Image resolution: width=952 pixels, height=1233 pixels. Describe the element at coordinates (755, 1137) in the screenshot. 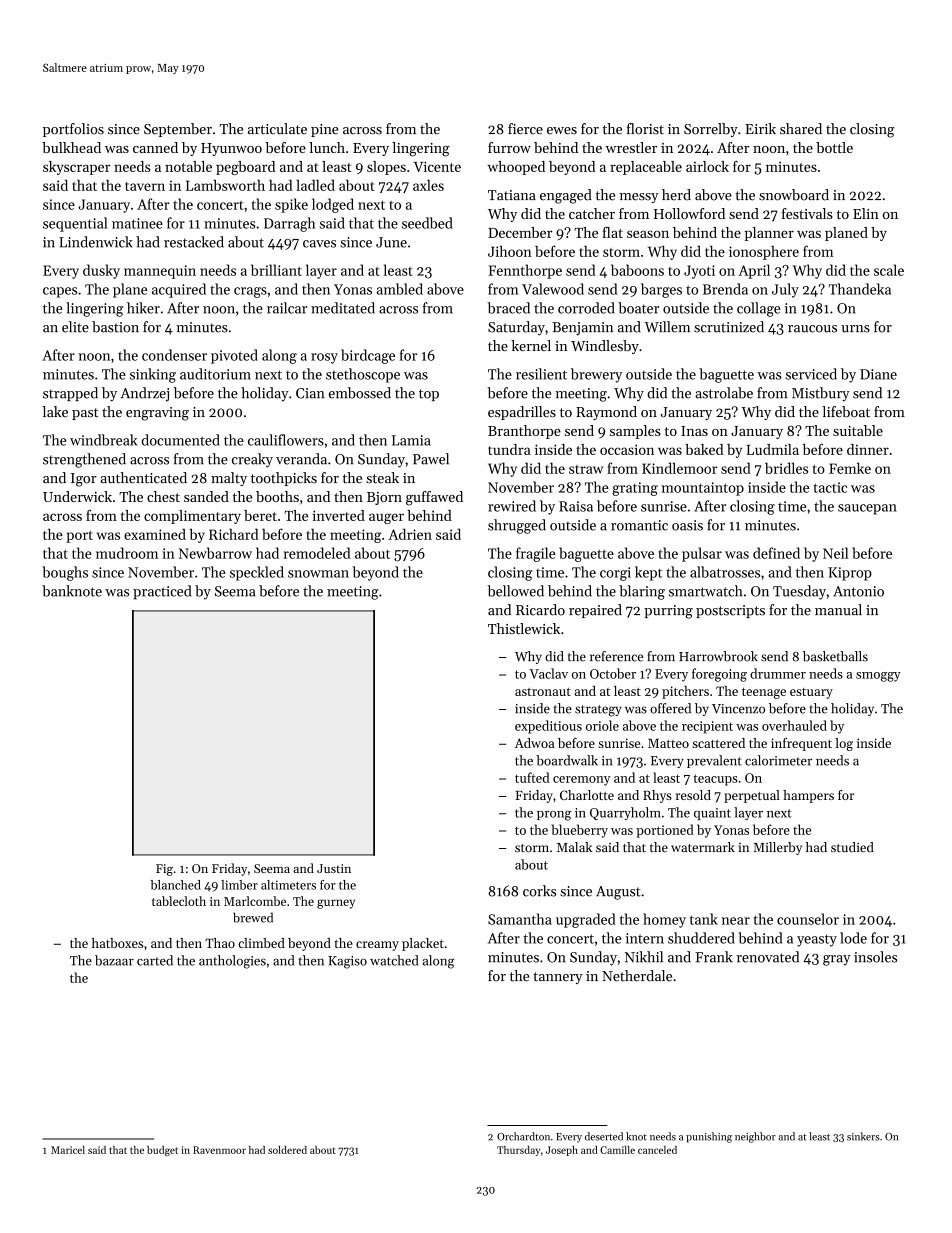

I see `neighbor` at that location.
